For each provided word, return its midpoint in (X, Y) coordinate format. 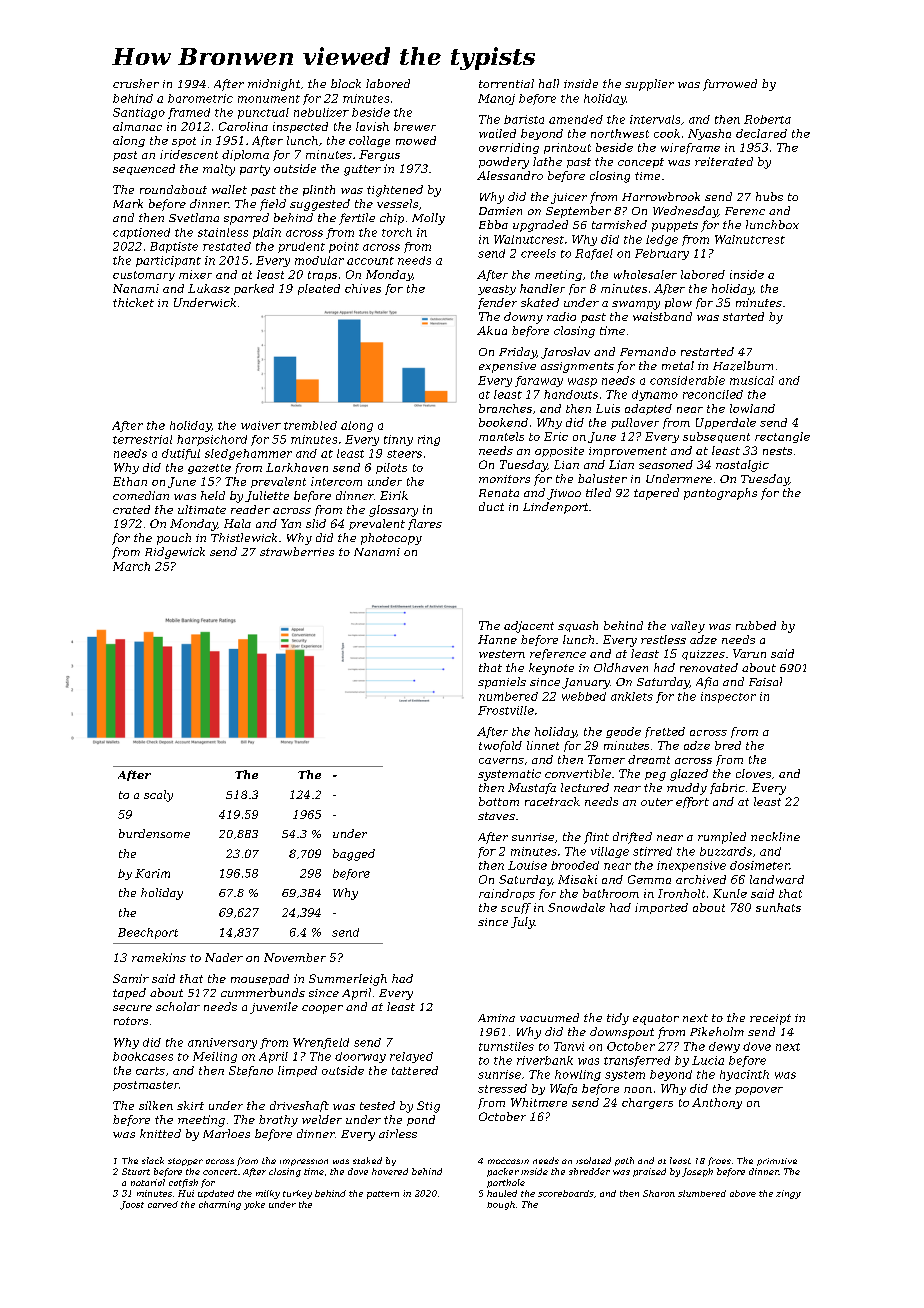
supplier (649, 85)
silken (156, 1105)
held (213, 495)
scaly (158, 796)
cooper (322, 1009)
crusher (136, 83)
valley (688, 627)
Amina (496, 1018)
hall (549, 83)
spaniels (502, 683)
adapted (648, 409)
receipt (770, 1019)
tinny (398, 440)
